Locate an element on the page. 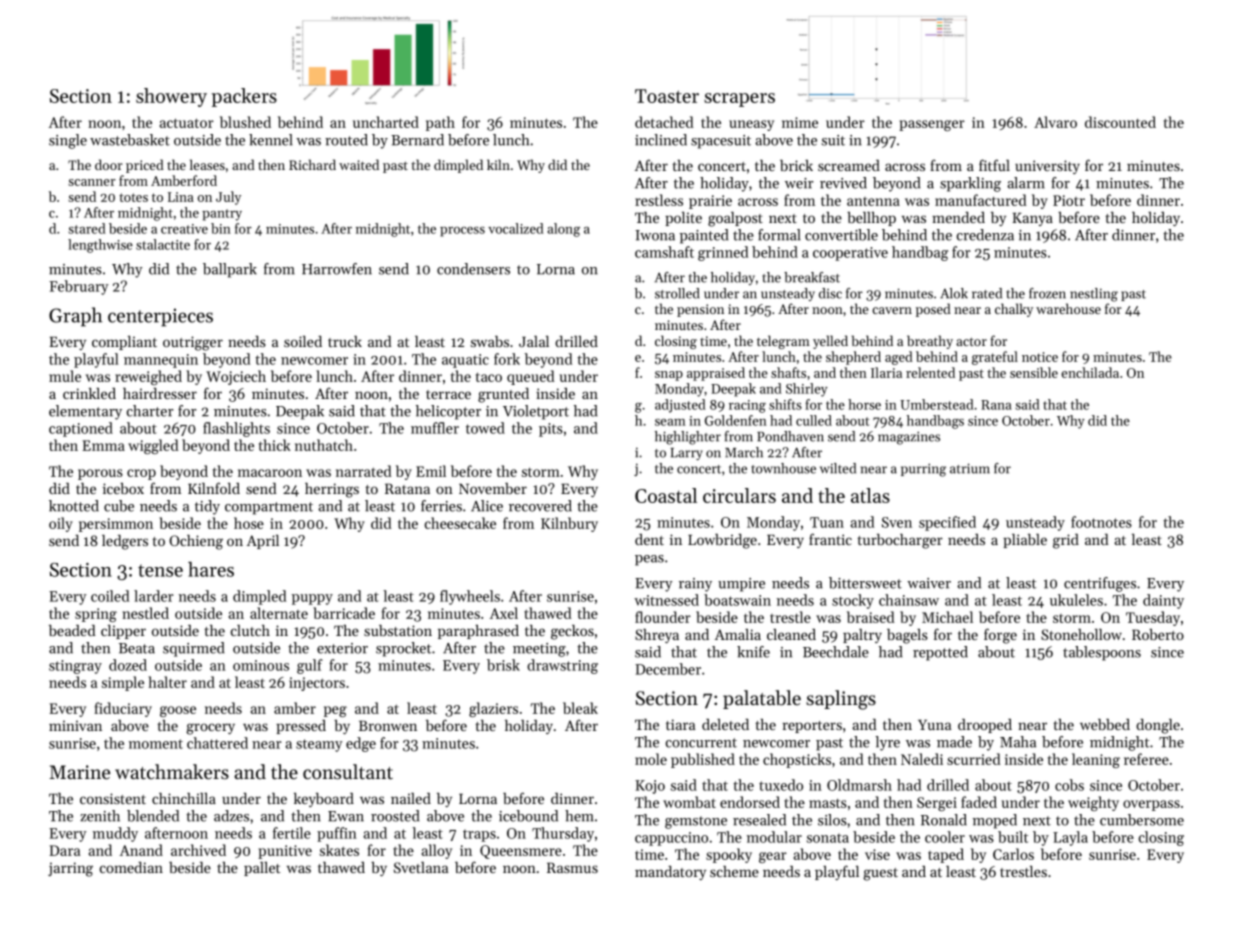  scrapers is located at coordinates (739, 100).
